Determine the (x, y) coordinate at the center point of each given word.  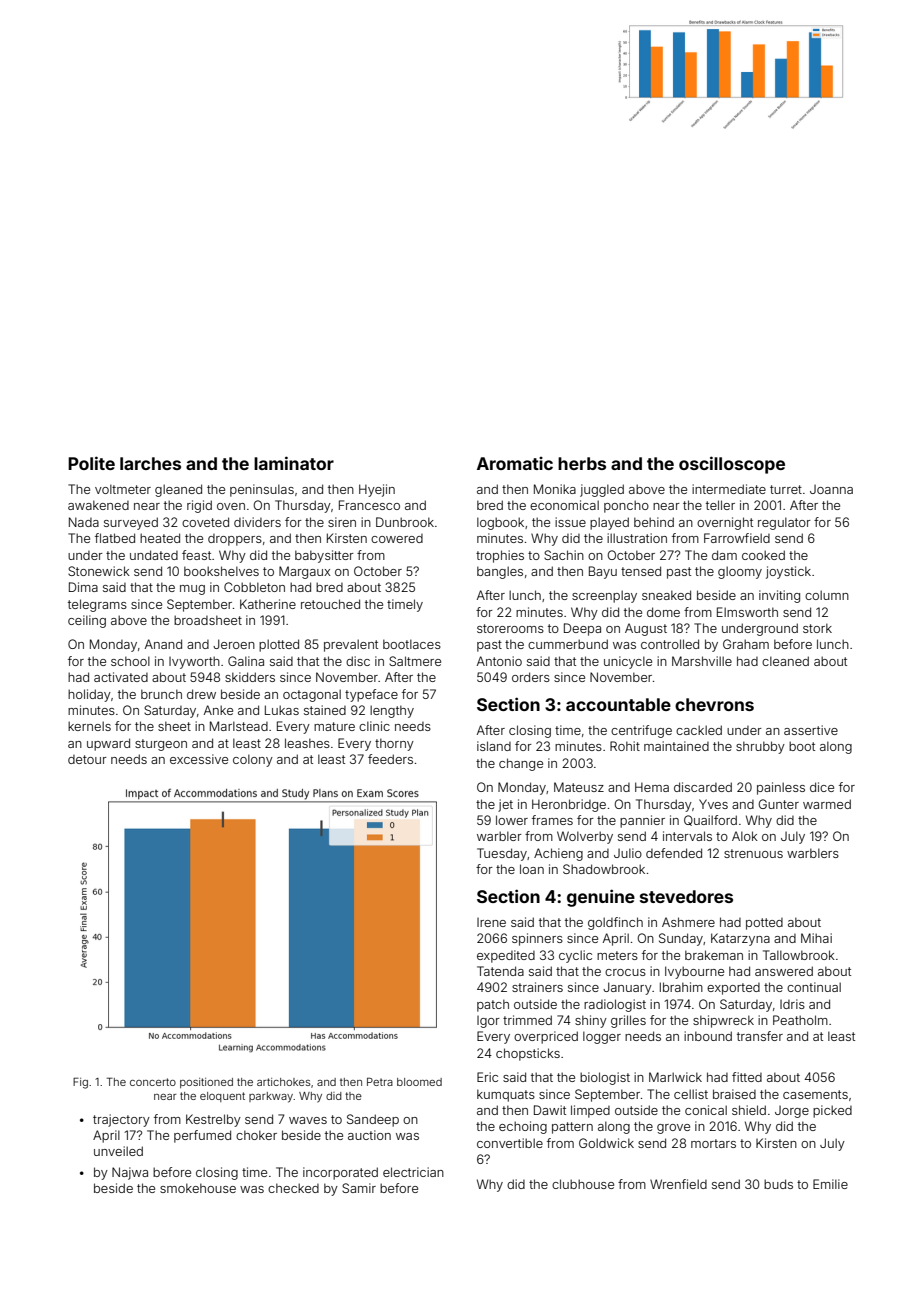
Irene (491, 922)
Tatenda (500, 971)
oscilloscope (732, 465)
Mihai (816, 938)
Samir (359, 1188)
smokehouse (198, 1188)
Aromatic (515, 463)
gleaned (178, 490)
